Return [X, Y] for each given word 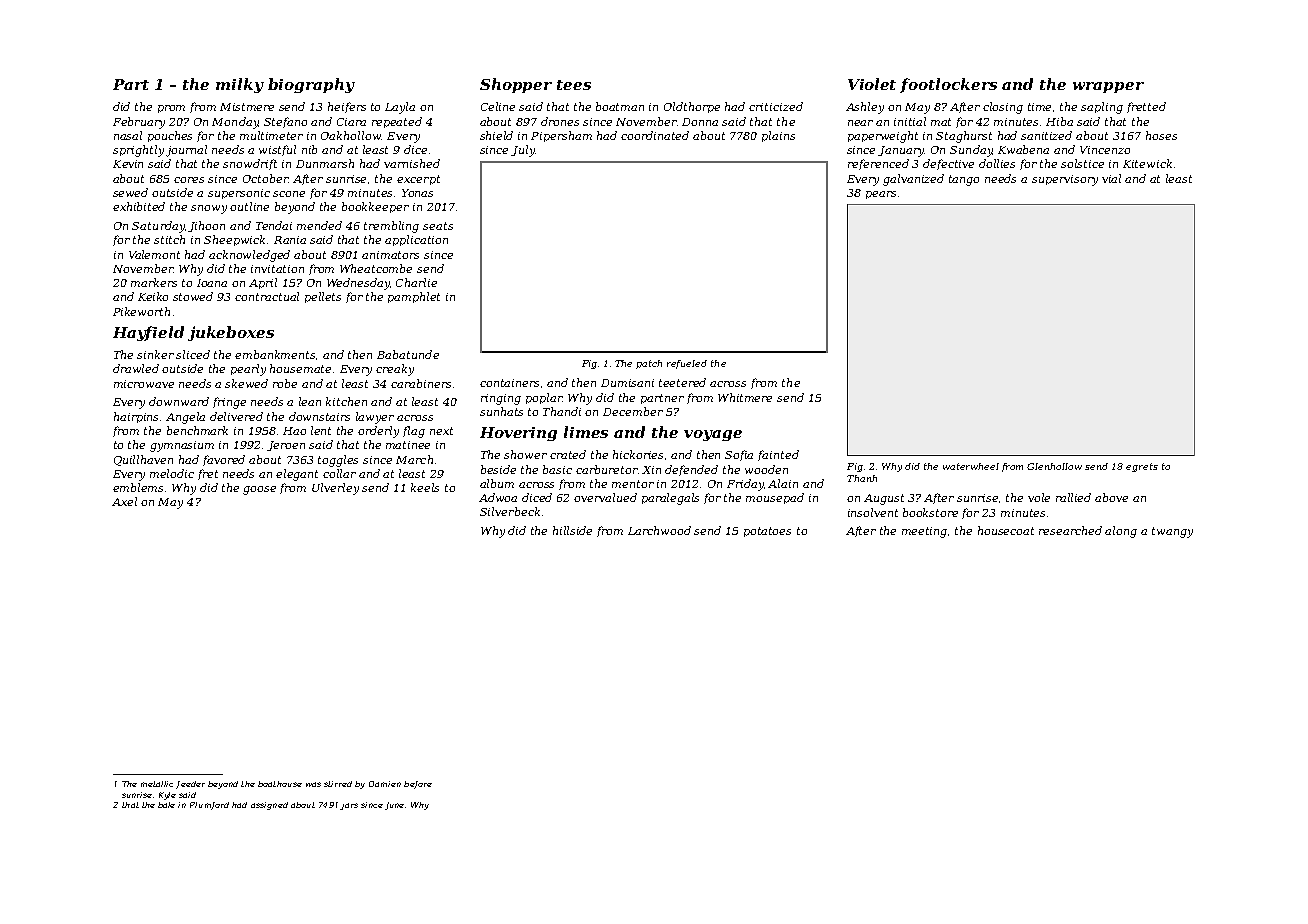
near [860, 123]
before [418, 785]
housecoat [1006, 530]
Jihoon [206, 226]
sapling [1102, 108]
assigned [269, 806]
